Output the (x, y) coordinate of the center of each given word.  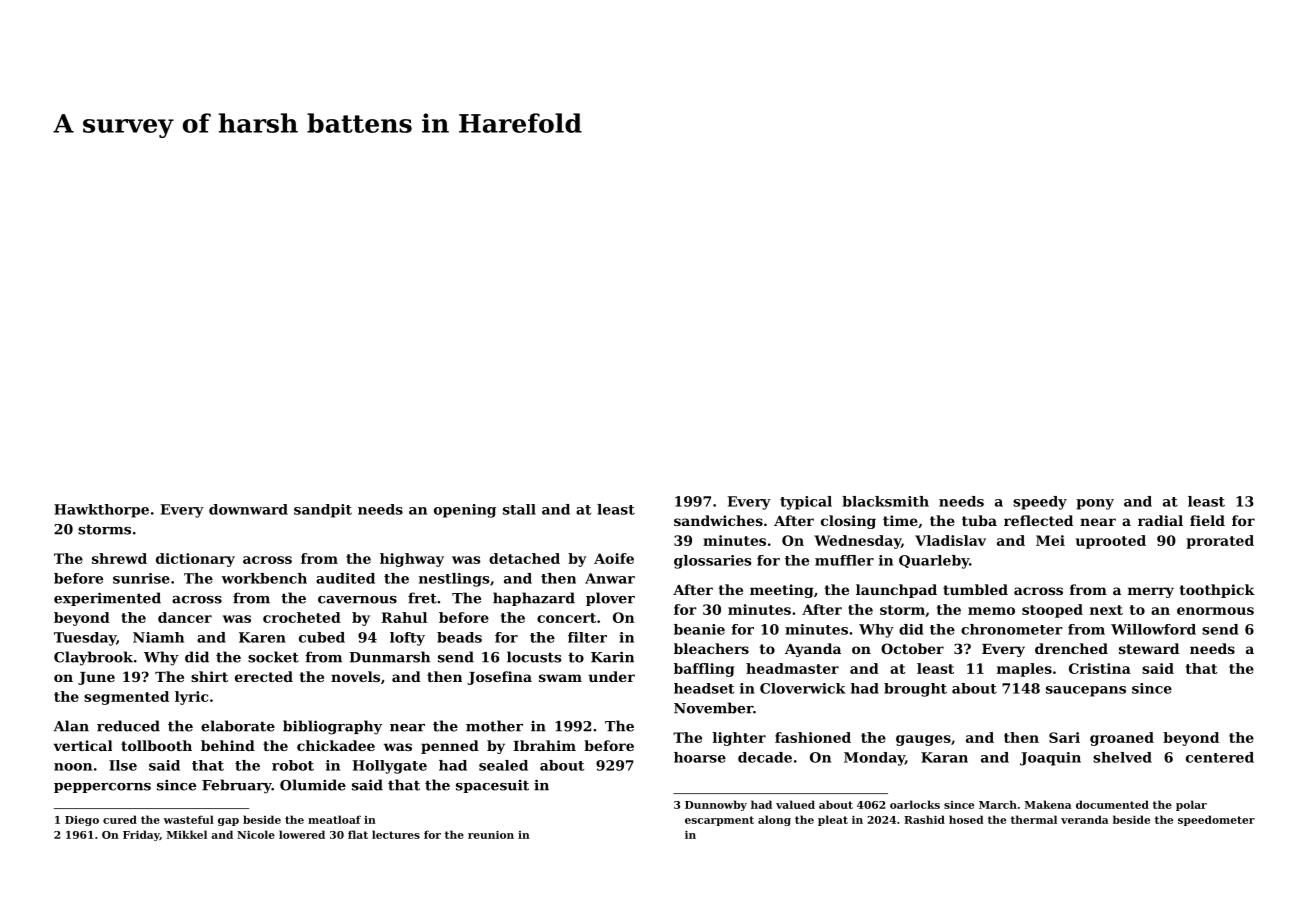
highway (412, 560)
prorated (1220, 542)
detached (524, 558)
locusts (534, 657)
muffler (844, 560)
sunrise (141, 578)
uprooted (1111, 542)
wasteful (189, 819)
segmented (126, 698)
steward (1149, 648)
